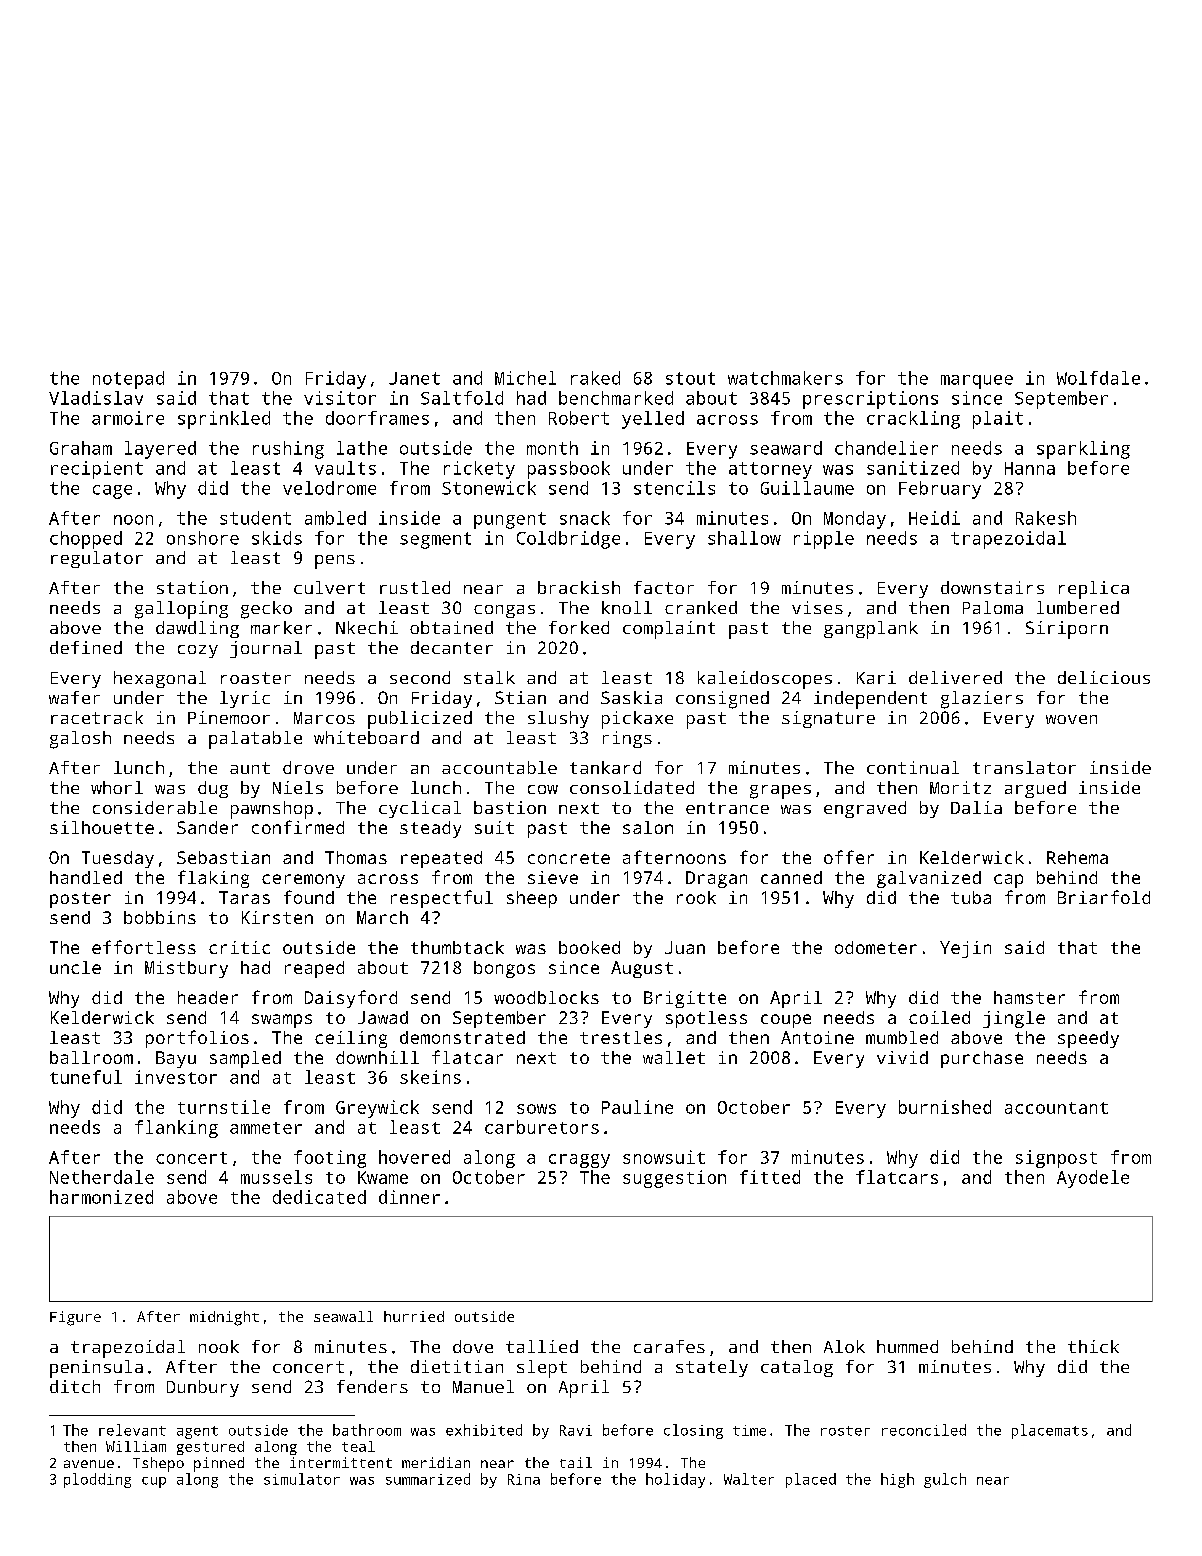 This screenshot has width=1202, height=1556. What do you see at coordinates (219, 1346) in the screenshot?
I see `nook` at bounding box center [219, 1346].
